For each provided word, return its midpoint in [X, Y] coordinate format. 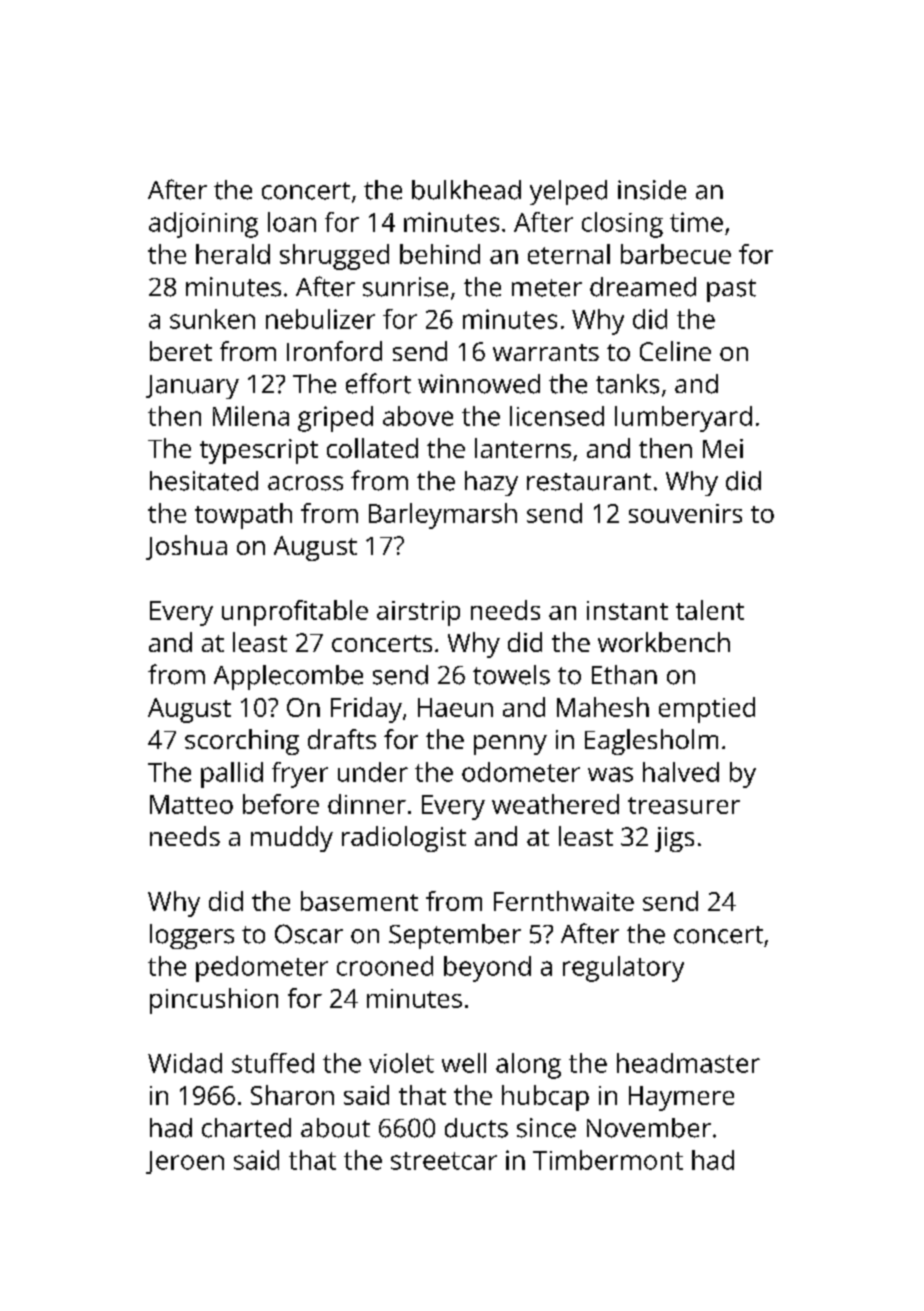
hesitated [204, 481]
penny [510, 745]
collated [372, 448]
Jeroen [185, 1162]
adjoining [203, 225]
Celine [675, 351]
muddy [292, 839]
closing [622, 225]
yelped [568, 192]
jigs [674, 839]
